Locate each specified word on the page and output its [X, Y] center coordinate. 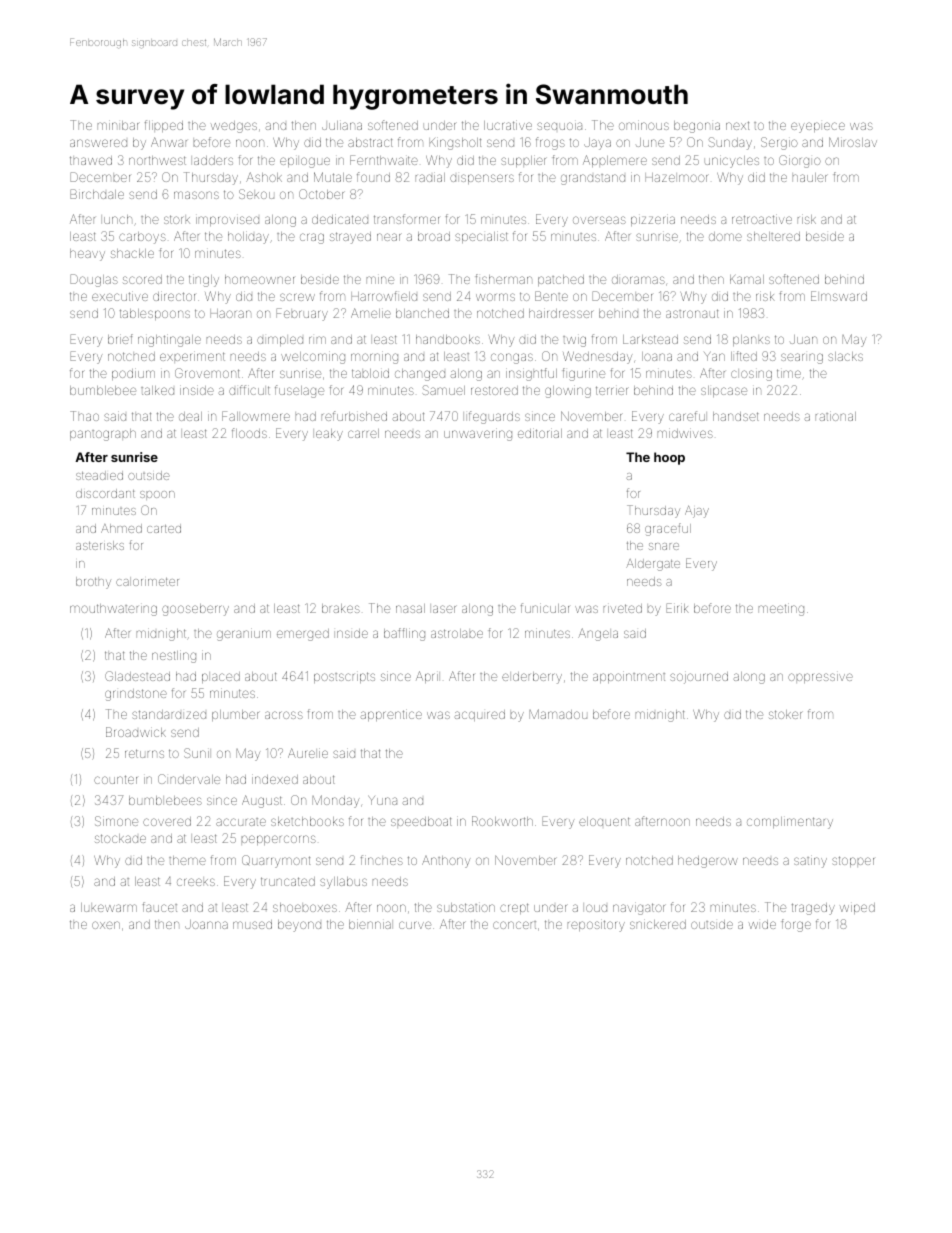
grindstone [136, 695]
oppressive [820, 678]
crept [514, 908]
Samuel [444, 390]
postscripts [344, 677]
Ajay [697, 512]
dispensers [482, 179]
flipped [164, 126]
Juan [803, 339]
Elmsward [839, 296]
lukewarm [109, 907]
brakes [341, 608]
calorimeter [147, 581]
